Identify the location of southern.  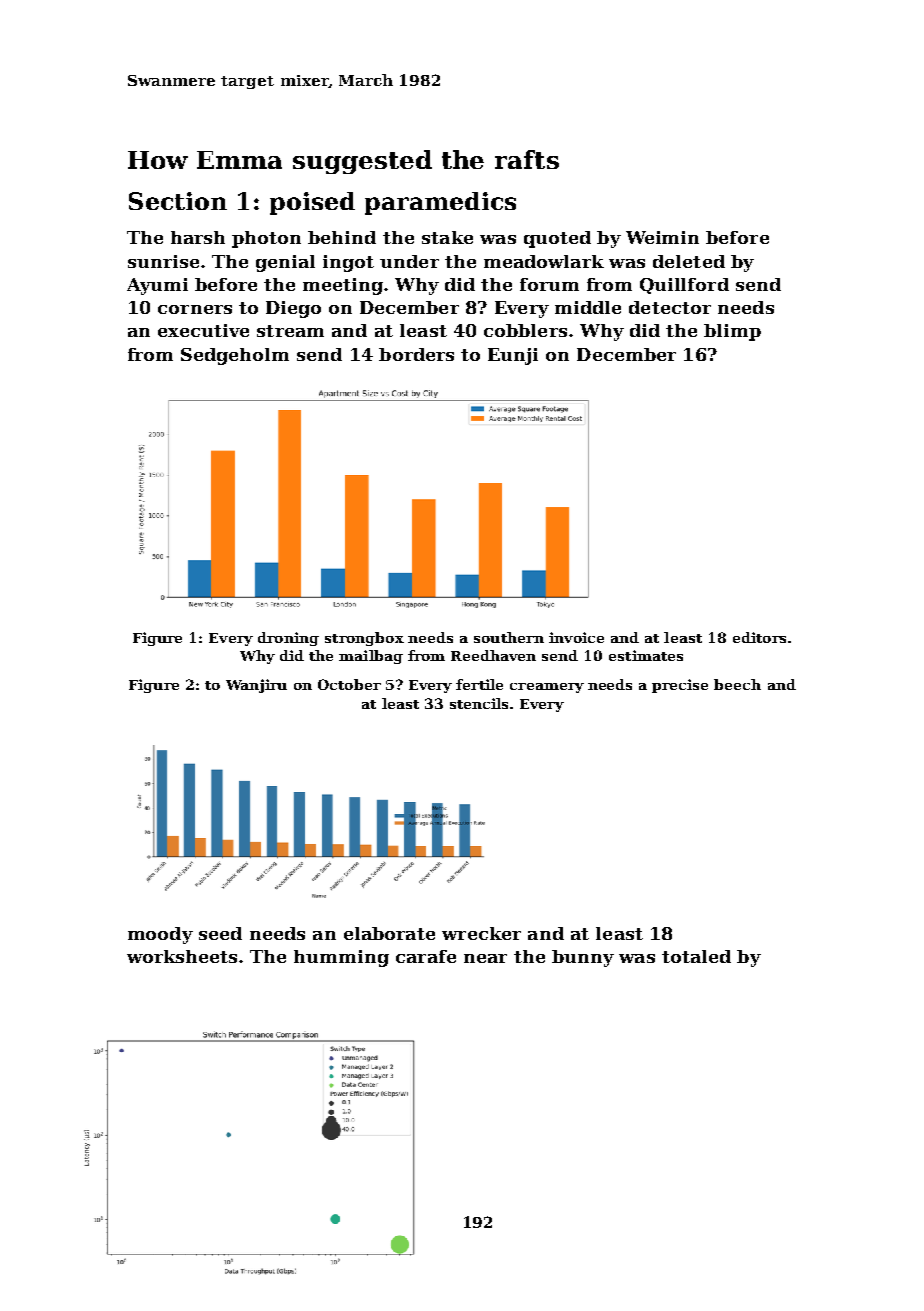
(509, 637).
